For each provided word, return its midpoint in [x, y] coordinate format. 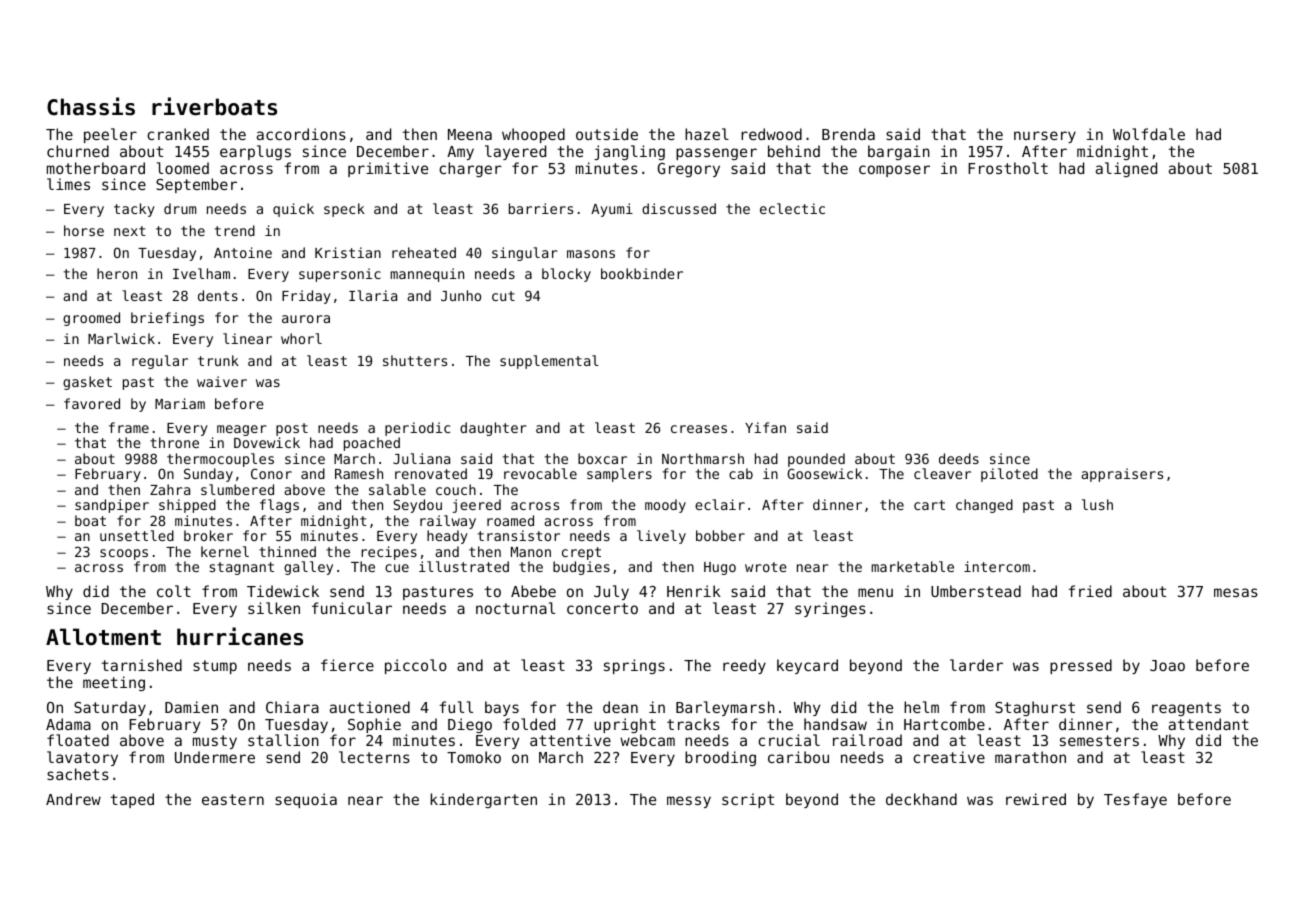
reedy [744, 666]
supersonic [340, 275]
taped [132, 800]
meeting [114, 683]
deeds [959, 458]
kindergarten [483, 800]
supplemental [549, 362]
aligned [1126, 169]
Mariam [180, 403]
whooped [533, 135]
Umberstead [976, 591]
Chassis [91, 106]
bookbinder [642, 273]
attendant [1209, 724]
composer [894, 171]
